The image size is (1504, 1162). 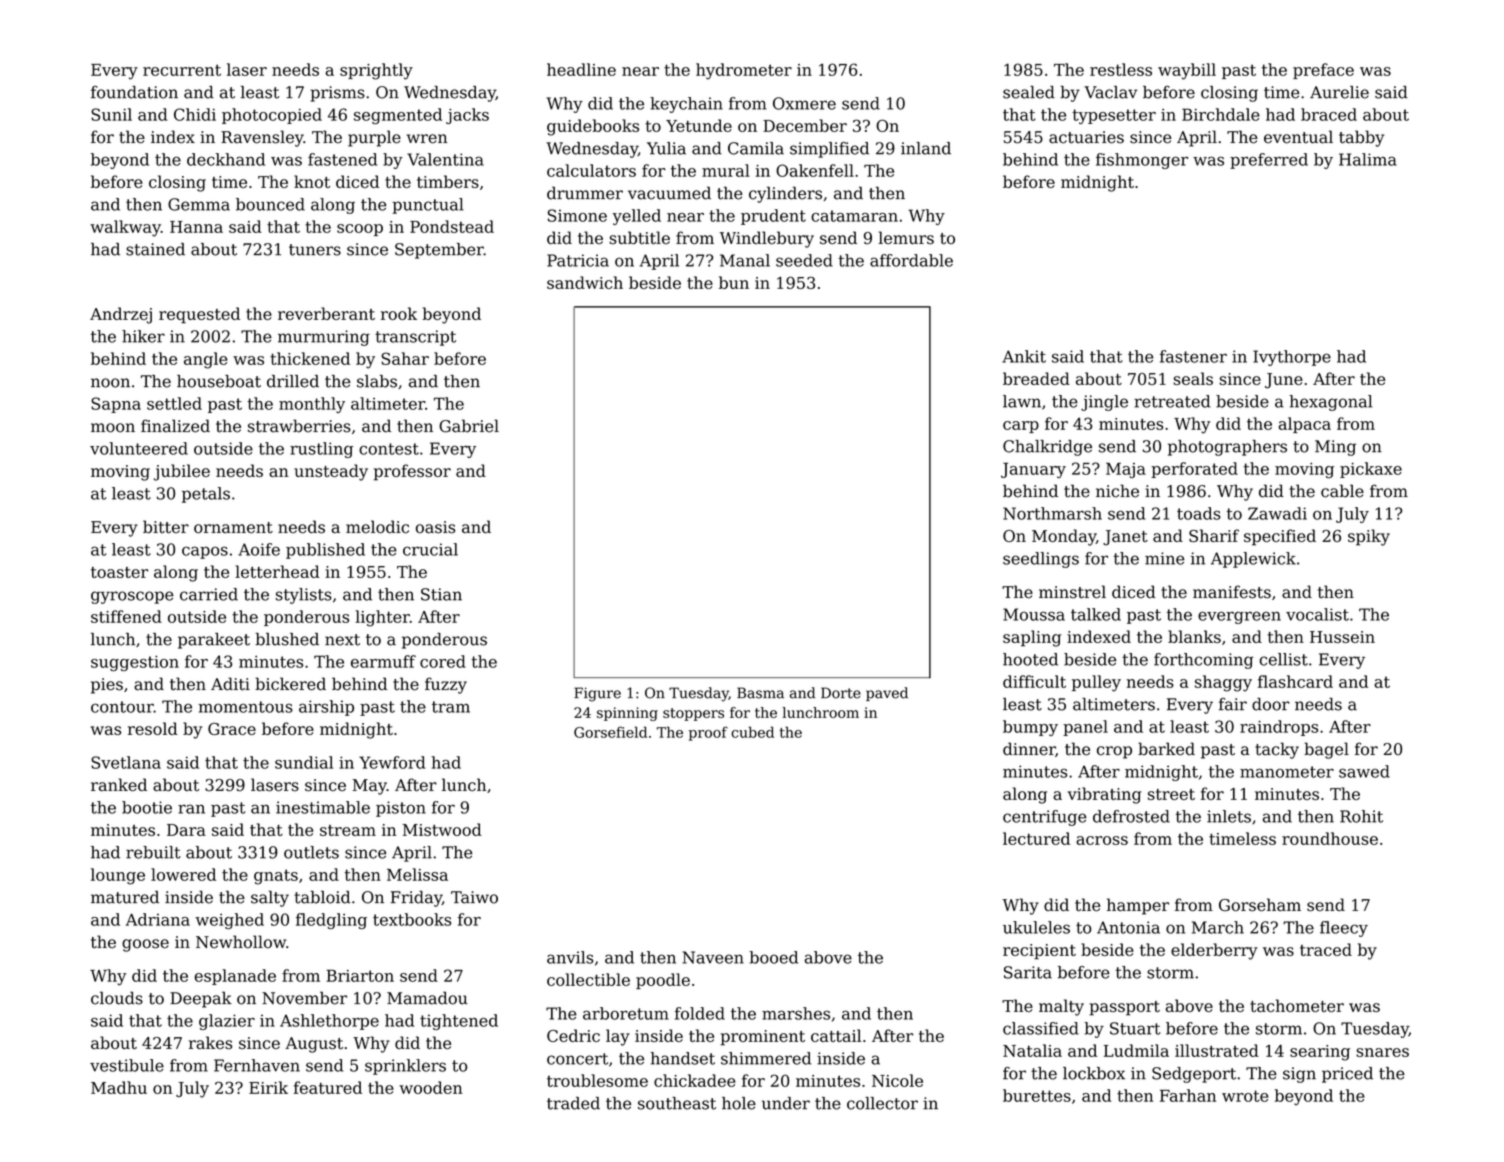 I want to click on Sarita, so click(x=1028, y=972).
